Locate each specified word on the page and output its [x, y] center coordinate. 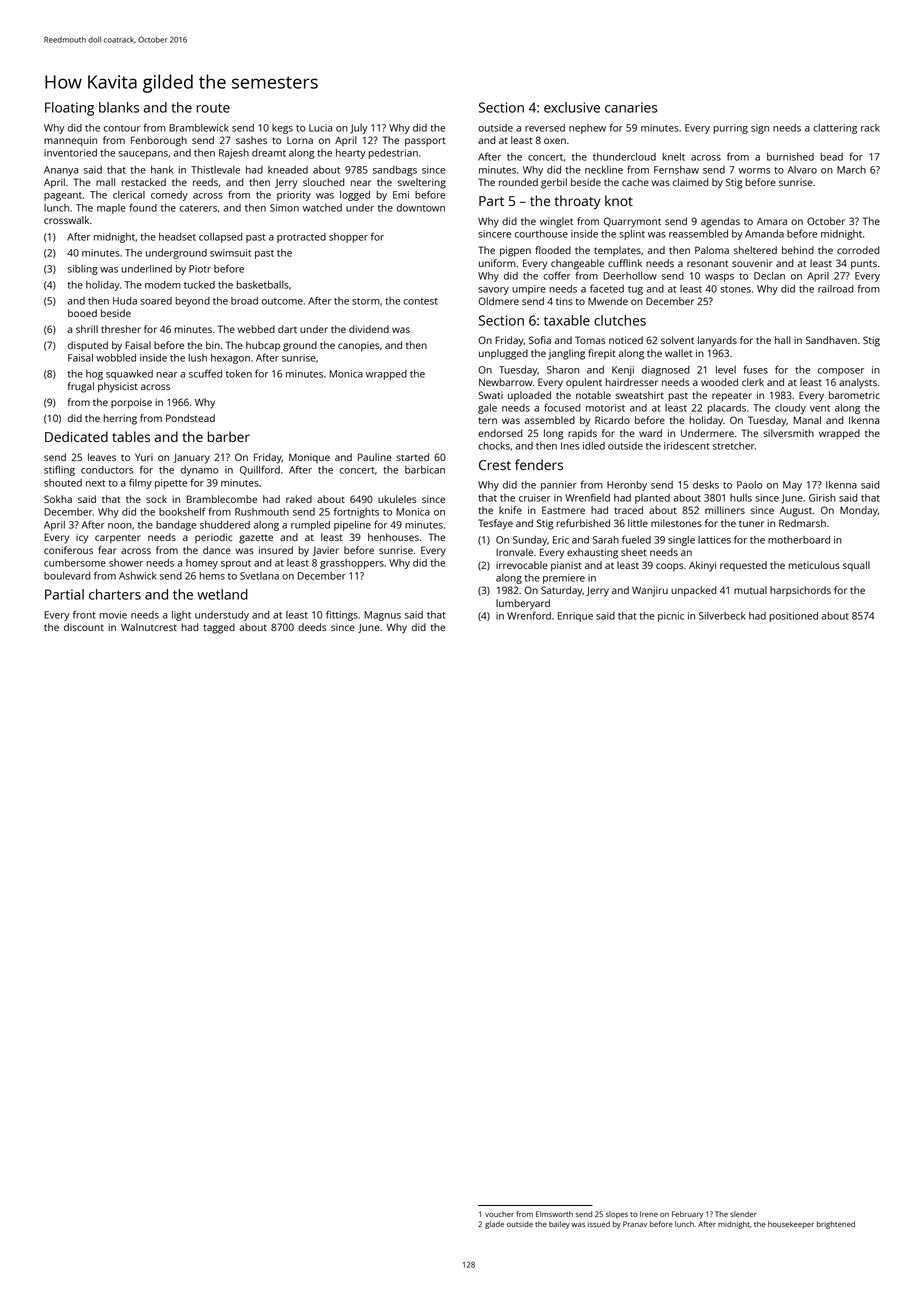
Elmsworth [554, 1214]
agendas [720, 222]
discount [84, 627]
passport [425, 142]
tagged [219, 628]
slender [743, 1214]
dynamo [200, 471]
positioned [793, 617]
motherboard [799, 540]
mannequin [70, 141]
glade [494, 1225]
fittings [342, 615]
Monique [309, 458]
